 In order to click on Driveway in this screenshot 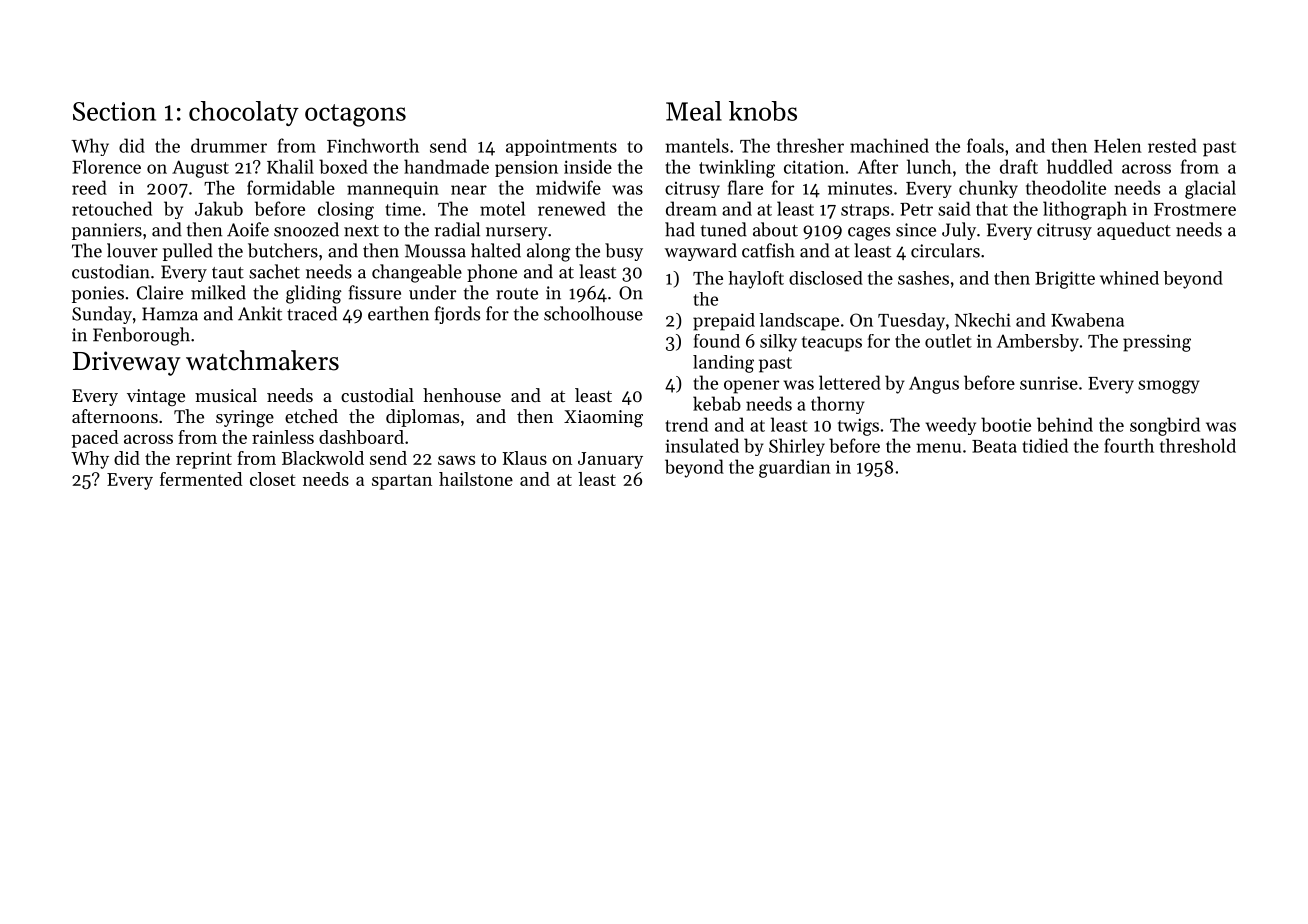, I will do `click(127, 363)`.
